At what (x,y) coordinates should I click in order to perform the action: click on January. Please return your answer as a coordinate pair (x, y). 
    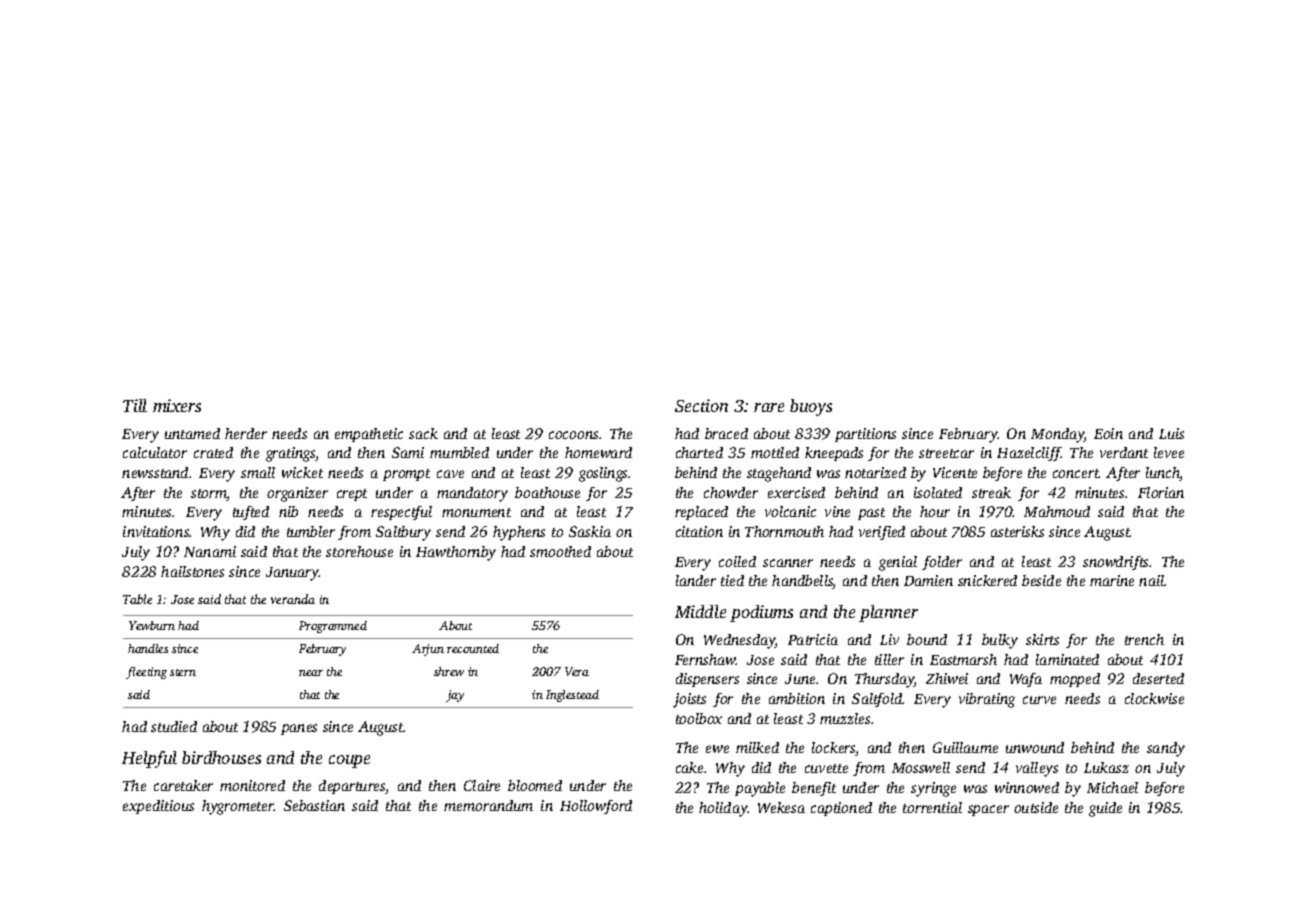
    Looking at the image, I should click on (292, 574).
